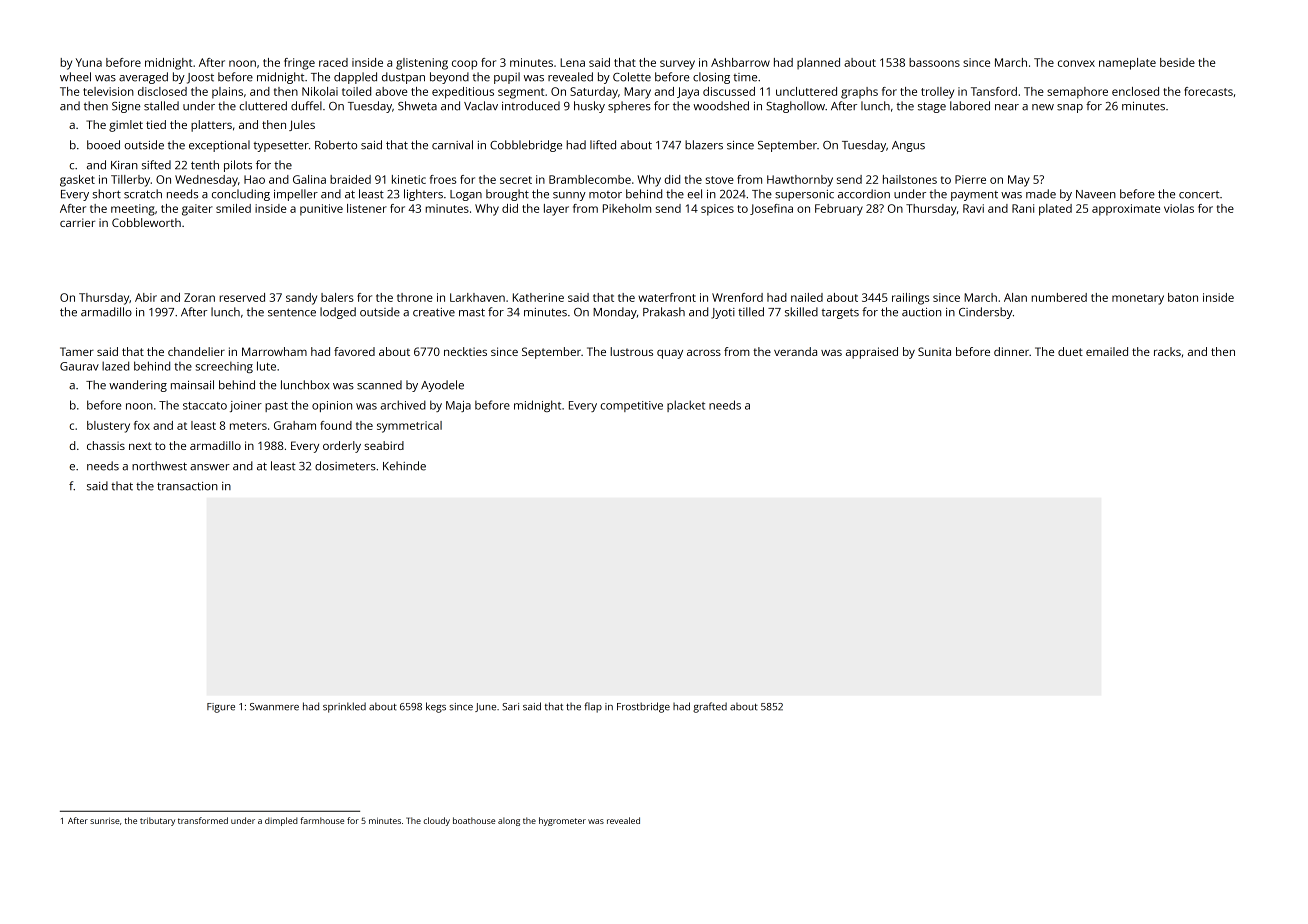 This image has width=1308, height=924. I want to click on beside, so click(1177, 62).
